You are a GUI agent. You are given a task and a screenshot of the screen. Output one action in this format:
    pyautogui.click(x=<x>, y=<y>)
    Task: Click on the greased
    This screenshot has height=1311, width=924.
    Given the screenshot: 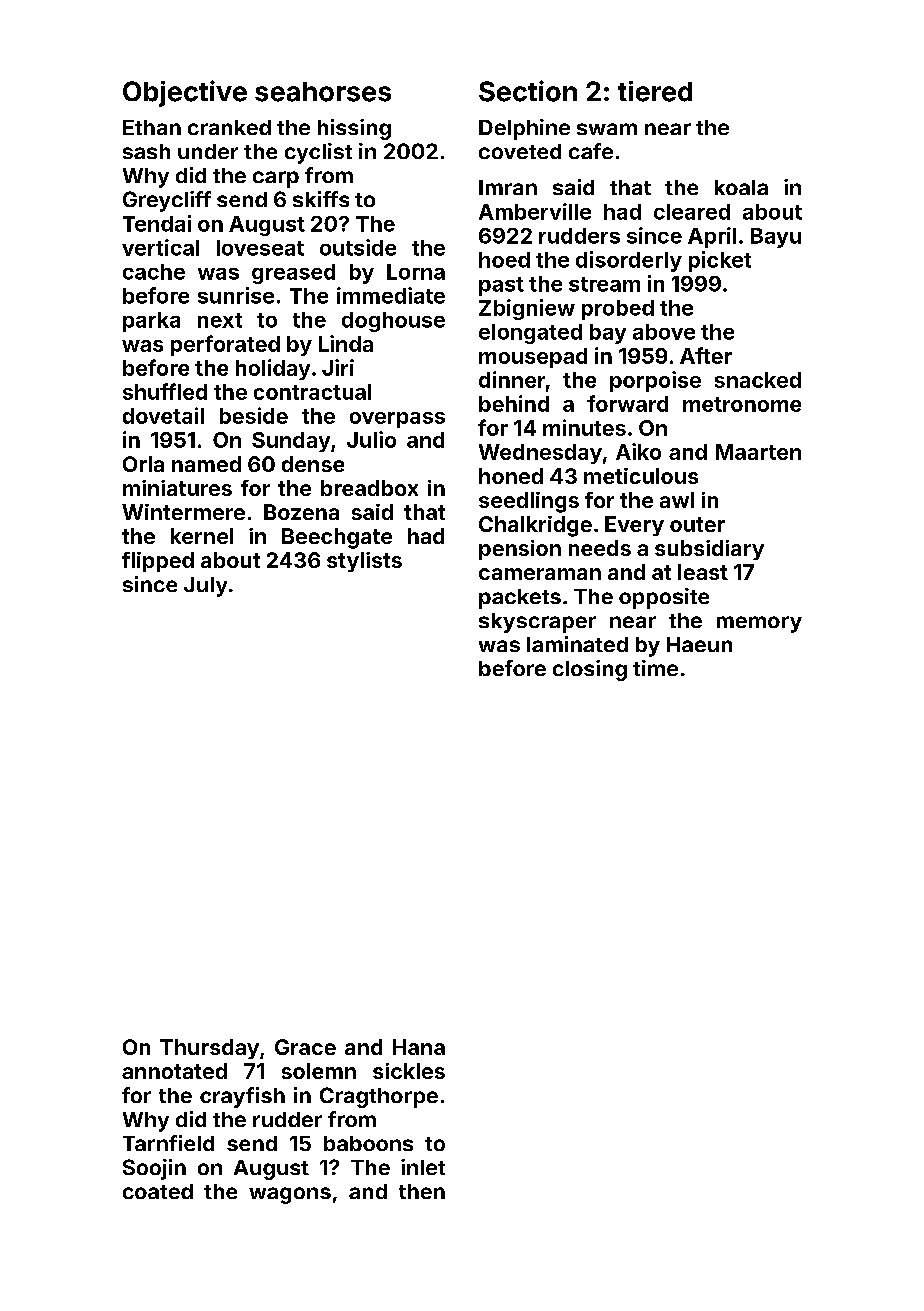 What is the action you would take?
    pyautogui.click(x=293, y=274)
